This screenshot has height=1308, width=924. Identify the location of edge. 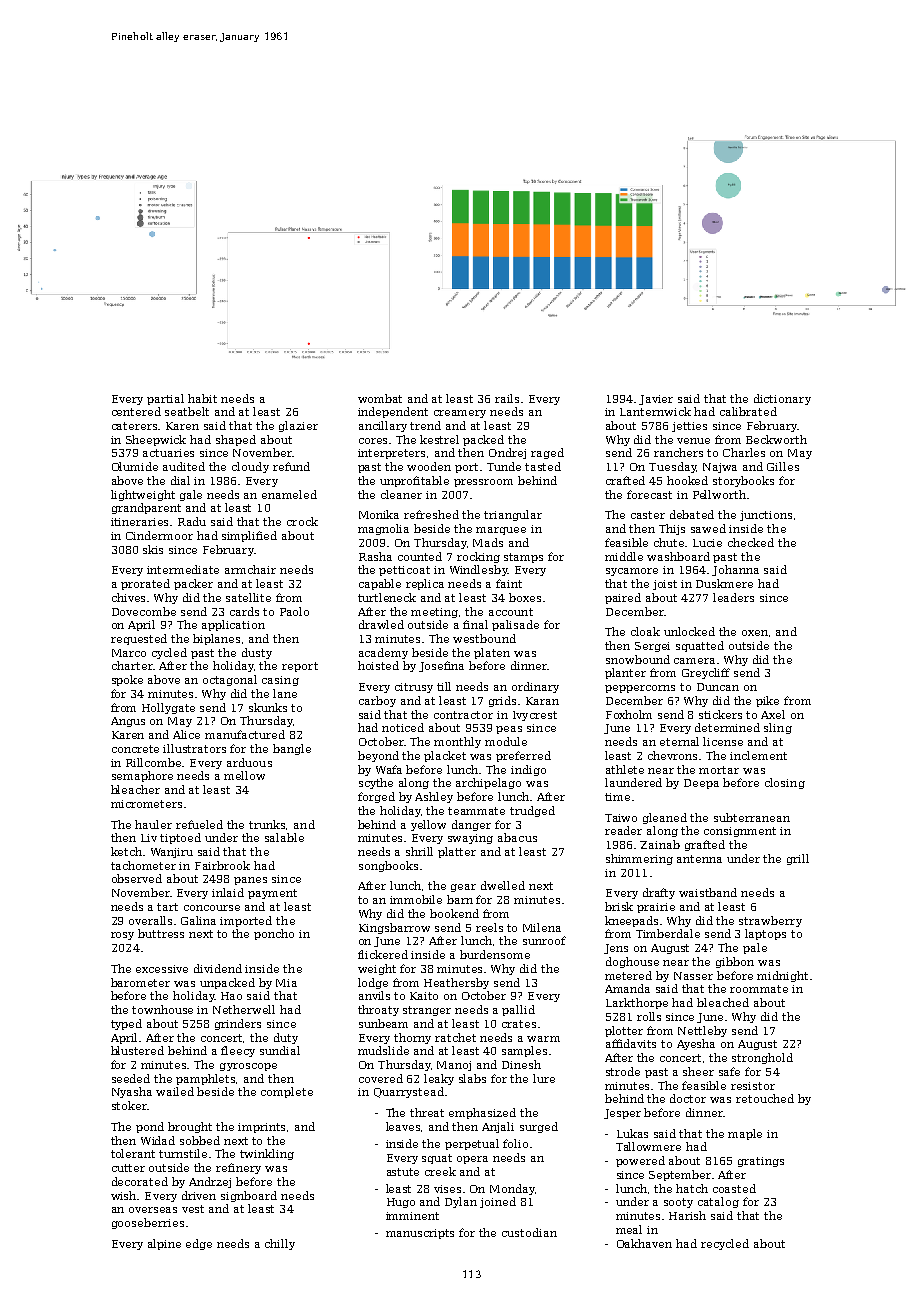
(199, 1244).
